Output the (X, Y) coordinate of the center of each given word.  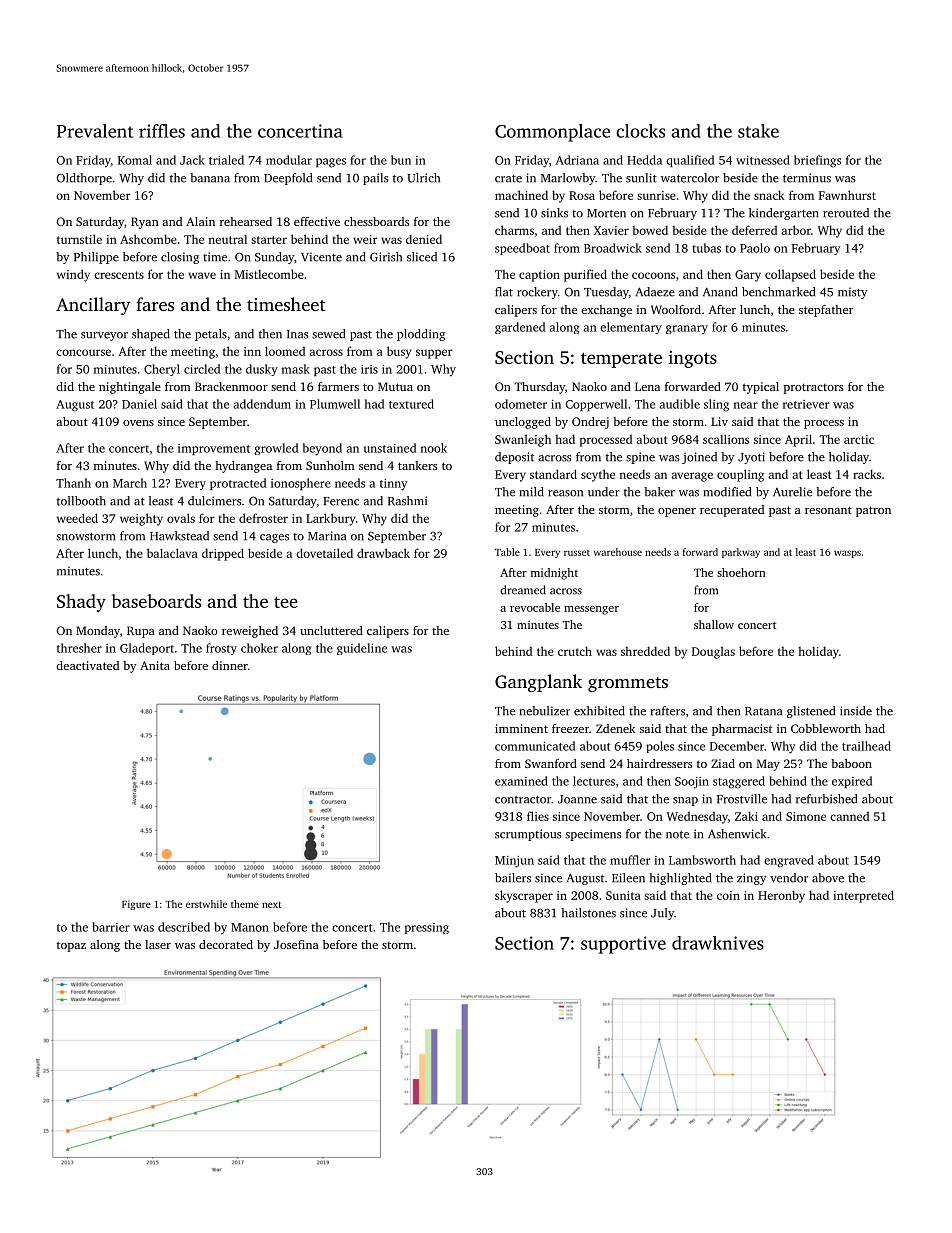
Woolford (676, 309)
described (184, 927)
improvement (214, 449)
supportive (623, 945)
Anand (720, 292)
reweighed (250, 632)
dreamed (523, 590)
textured (411, 404)
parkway (741, 553)
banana (210, 178)
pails (375, 179)
